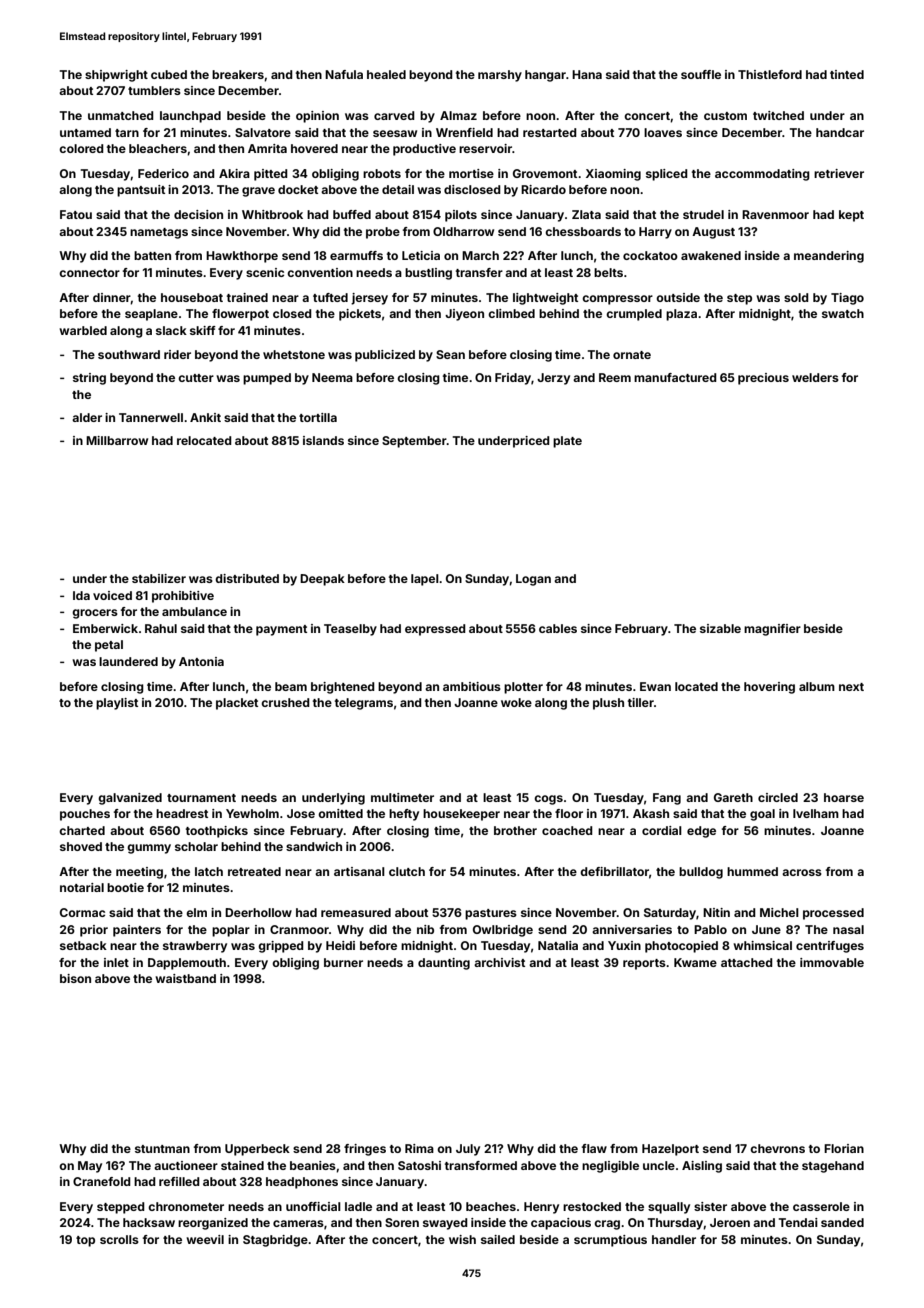 This image has width=924, height=1308. Describe the element at coordinates (844, 797) in the image. I see `hoarse` at that location.
